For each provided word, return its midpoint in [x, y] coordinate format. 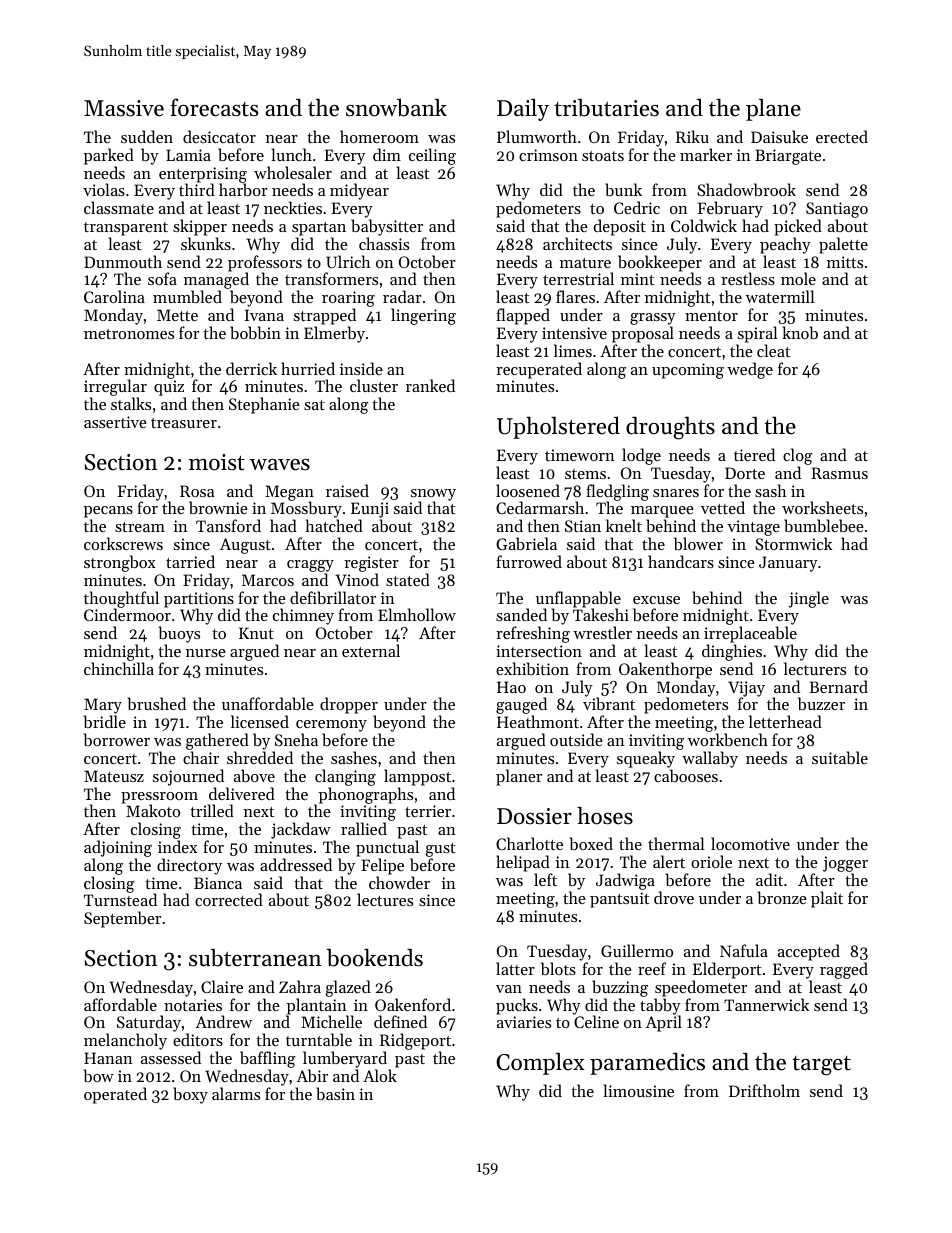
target [821, 1066]
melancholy [125, 1041]
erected [842, 136]
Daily [523, 109]
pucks [517, 1006]
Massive [124, 108]
